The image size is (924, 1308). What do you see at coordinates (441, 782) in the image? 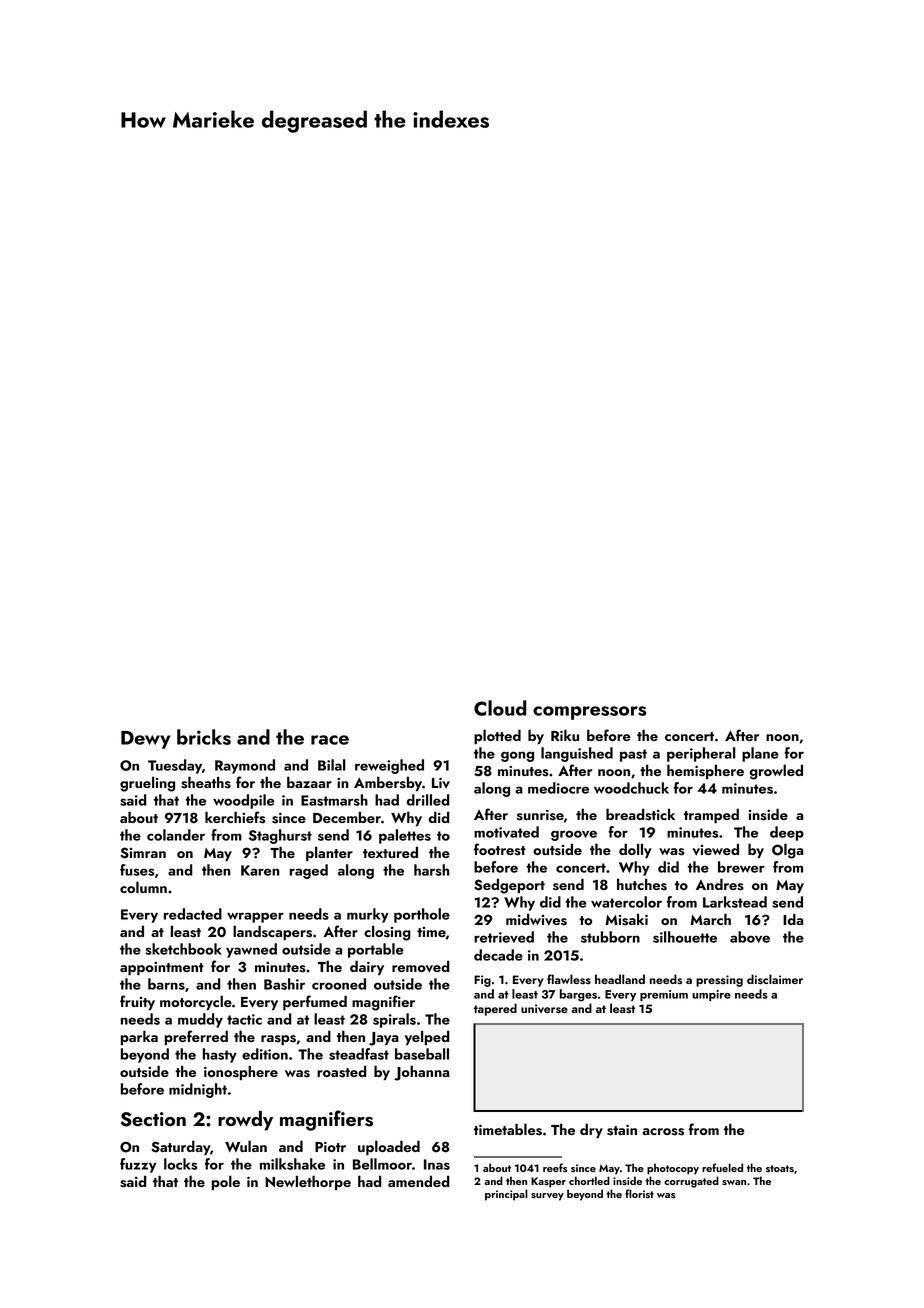
I see `Liv` at bounding box center [441, 782].
